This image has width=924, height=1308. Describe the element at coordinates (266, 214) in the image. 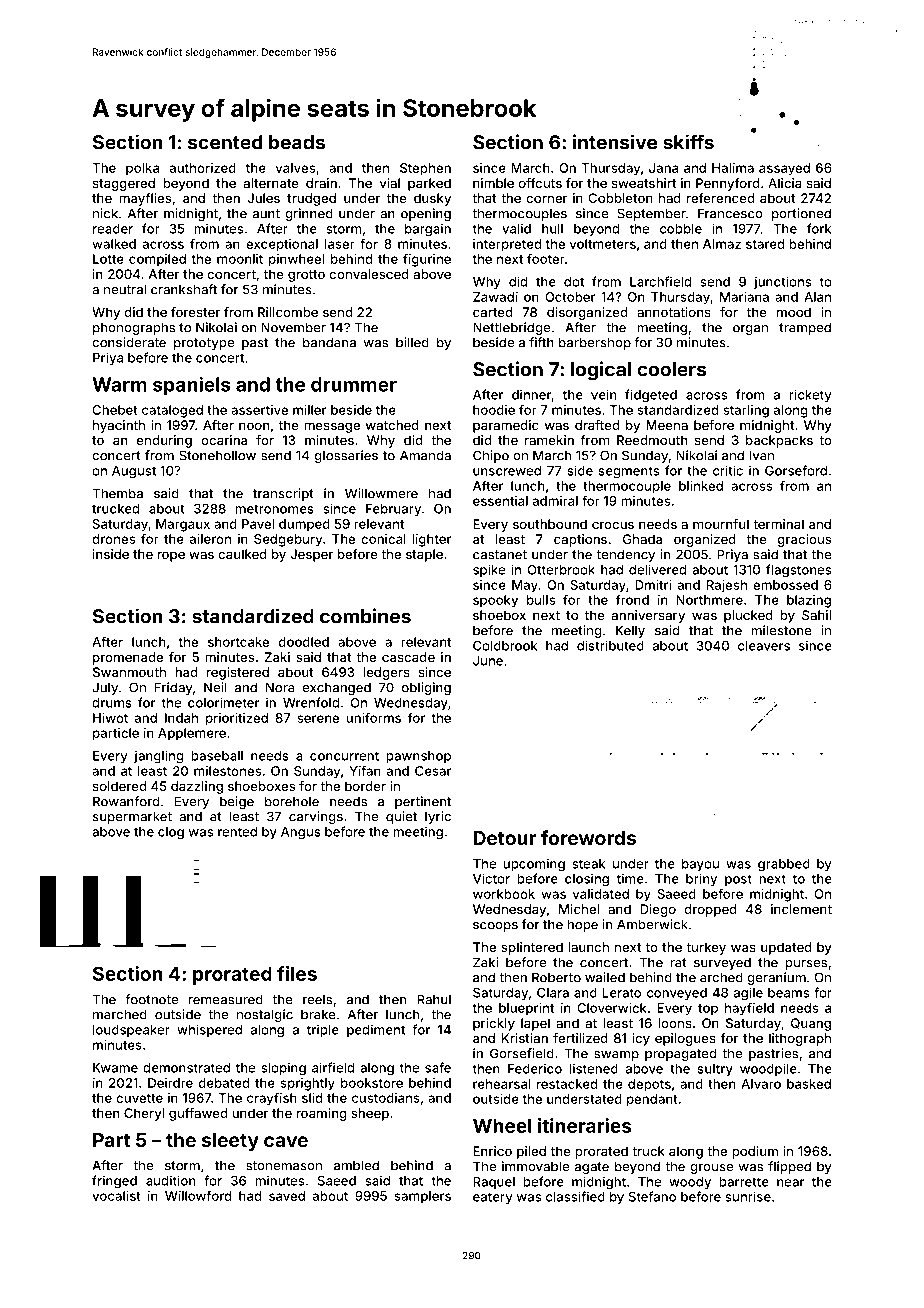

I see `aunt` at that location.
